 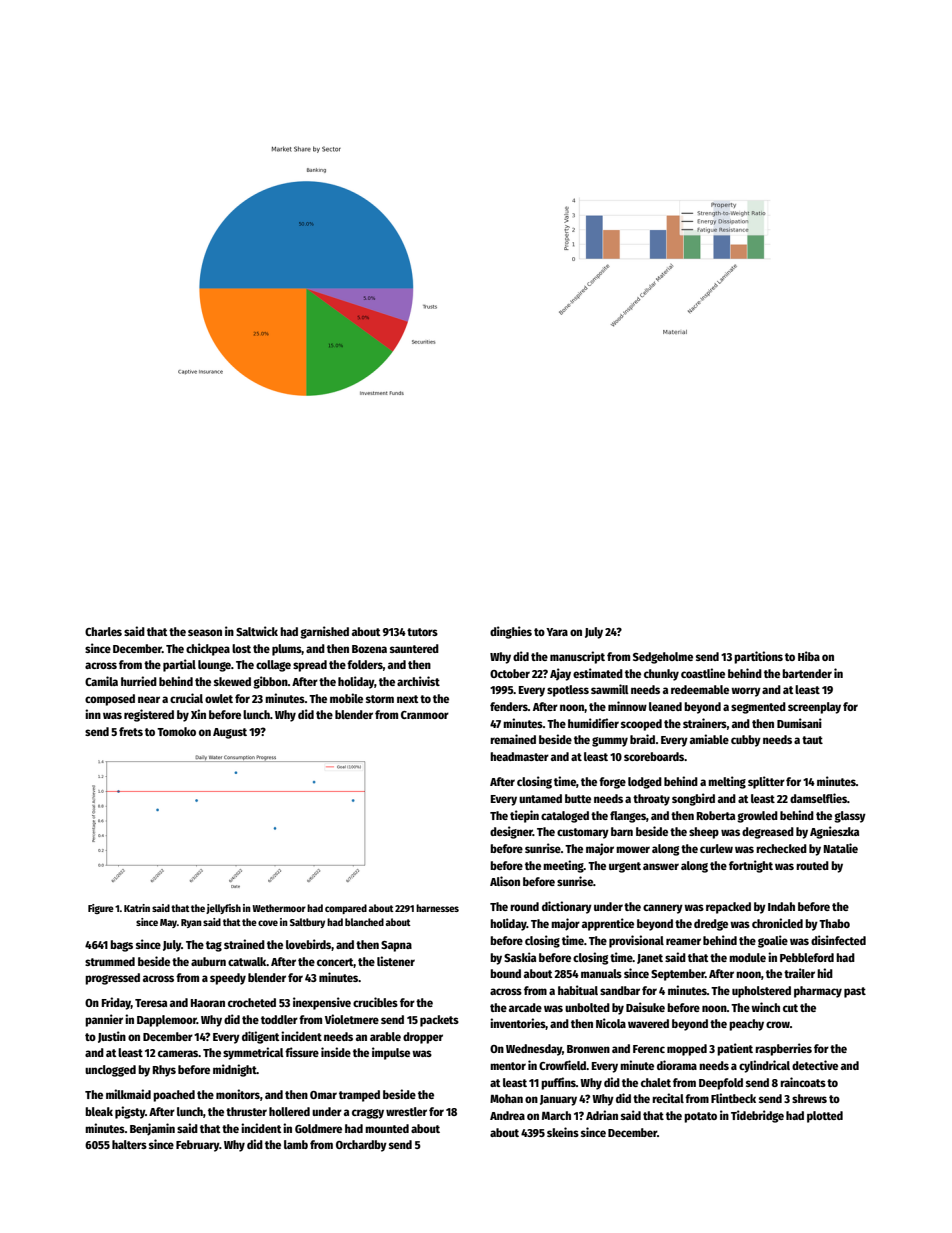 I want to click on raspberries, so click(x=783, y=1049).
